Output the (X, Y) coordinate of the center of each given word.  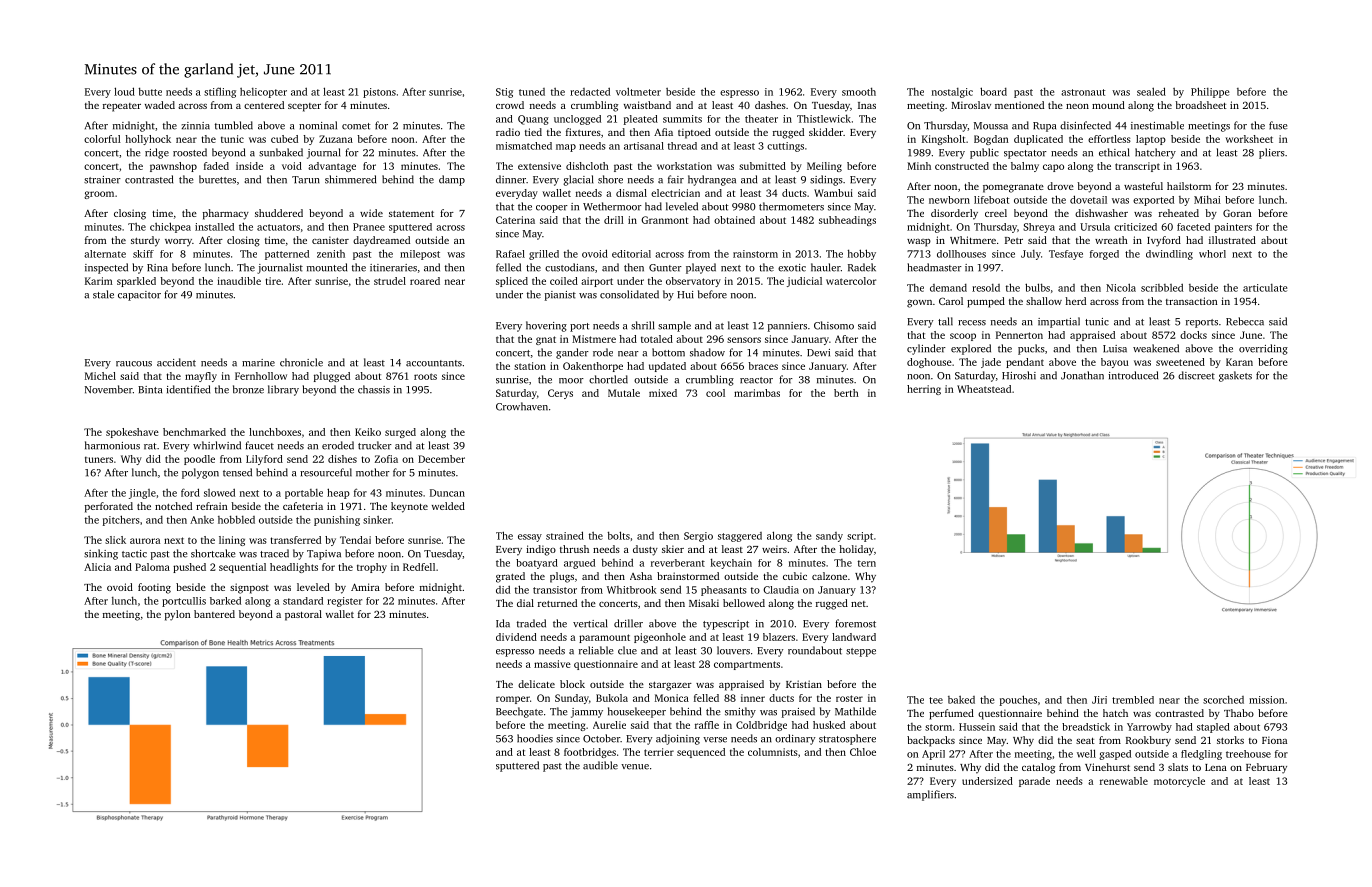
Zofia (386, 459)
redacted (590, 91)
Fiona (1274, 740)
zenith (331, 254)
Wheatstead (984, 389)
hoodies (535, 738)
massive (552, 664)
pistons (379, 93)
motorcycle (1179, 782)
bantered (214, 614)
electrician (675, 193)
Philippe (1210, 92)
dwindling (1169, 255)
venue (635, 767)
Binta (150, 390)
